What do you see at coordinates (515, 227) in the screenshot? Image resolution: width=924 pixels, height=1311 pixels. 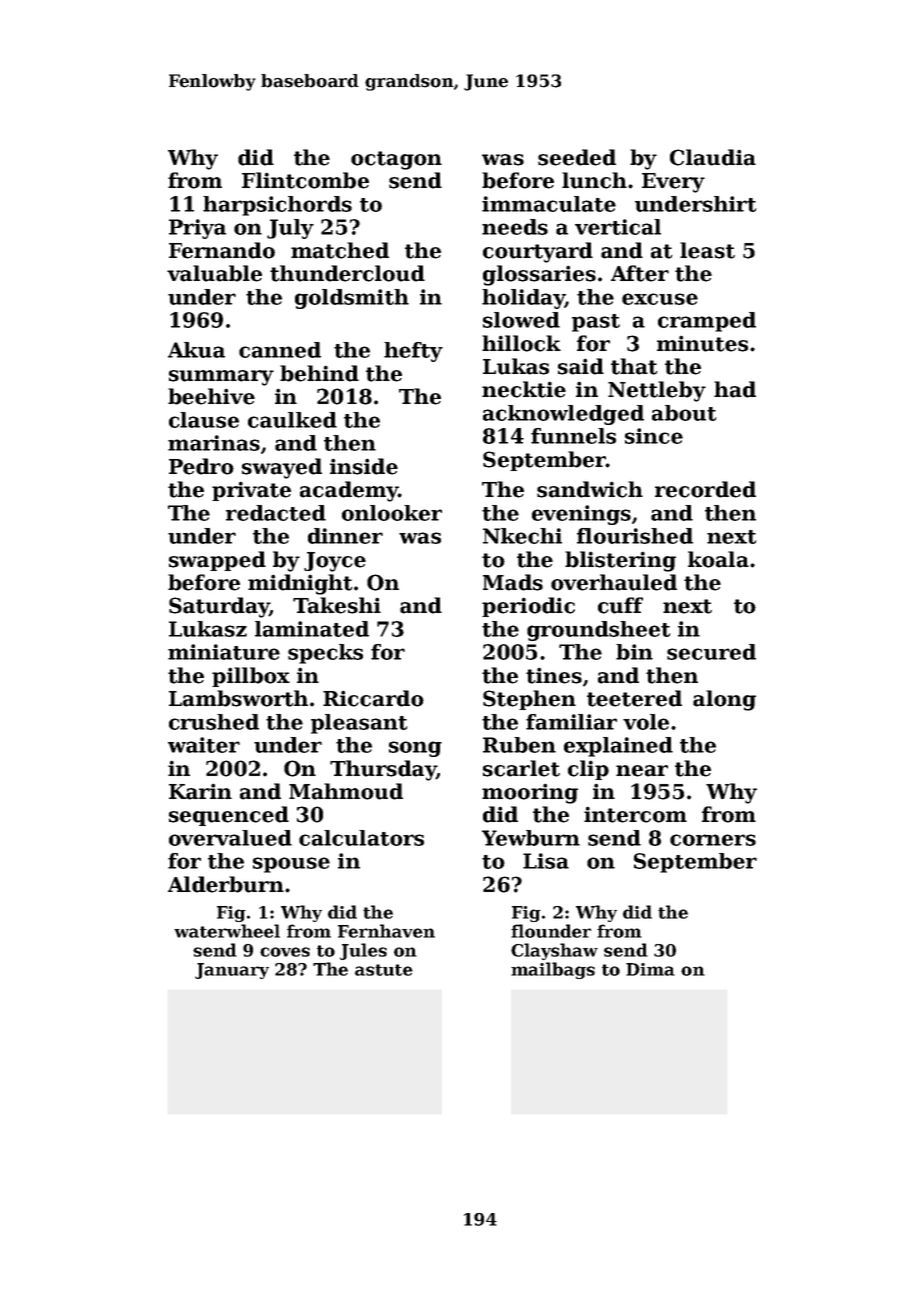 I see `needs` at bounding box center [515, 227].
